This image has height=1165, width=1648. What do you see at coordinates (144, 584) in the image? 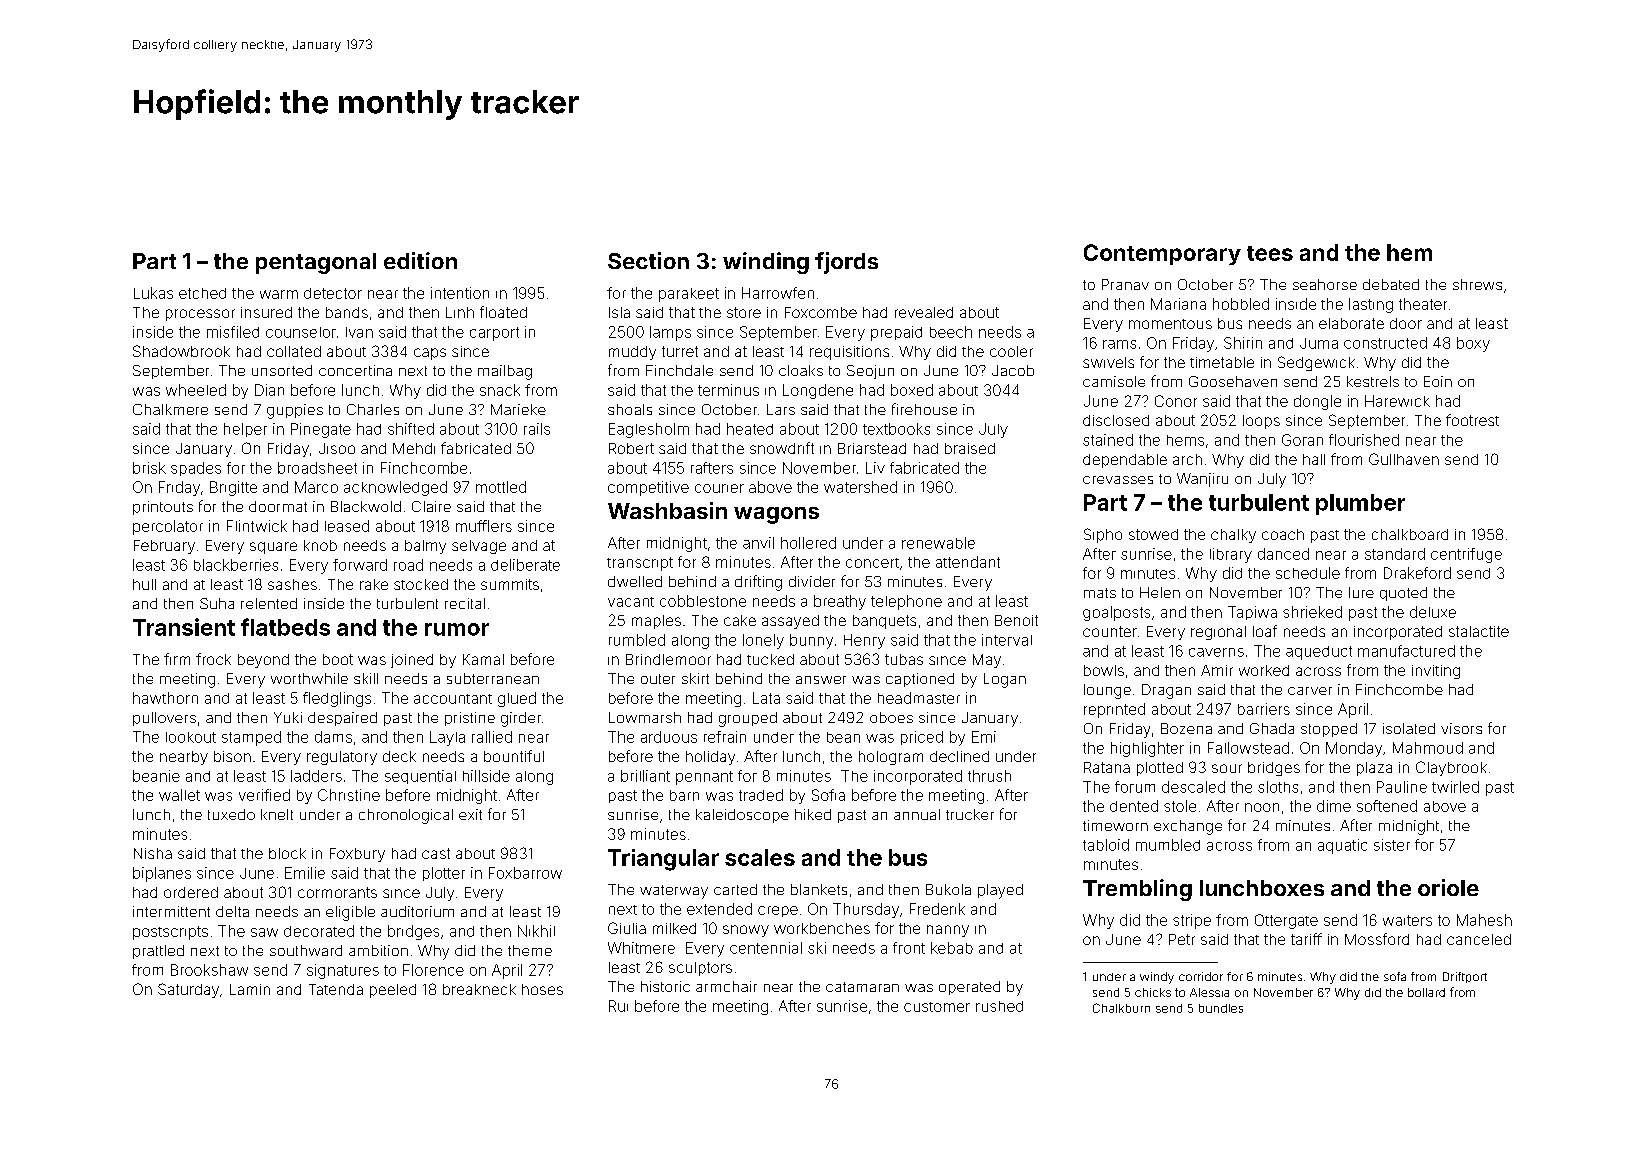
I see `hull` at bounding box center [144, 584].
